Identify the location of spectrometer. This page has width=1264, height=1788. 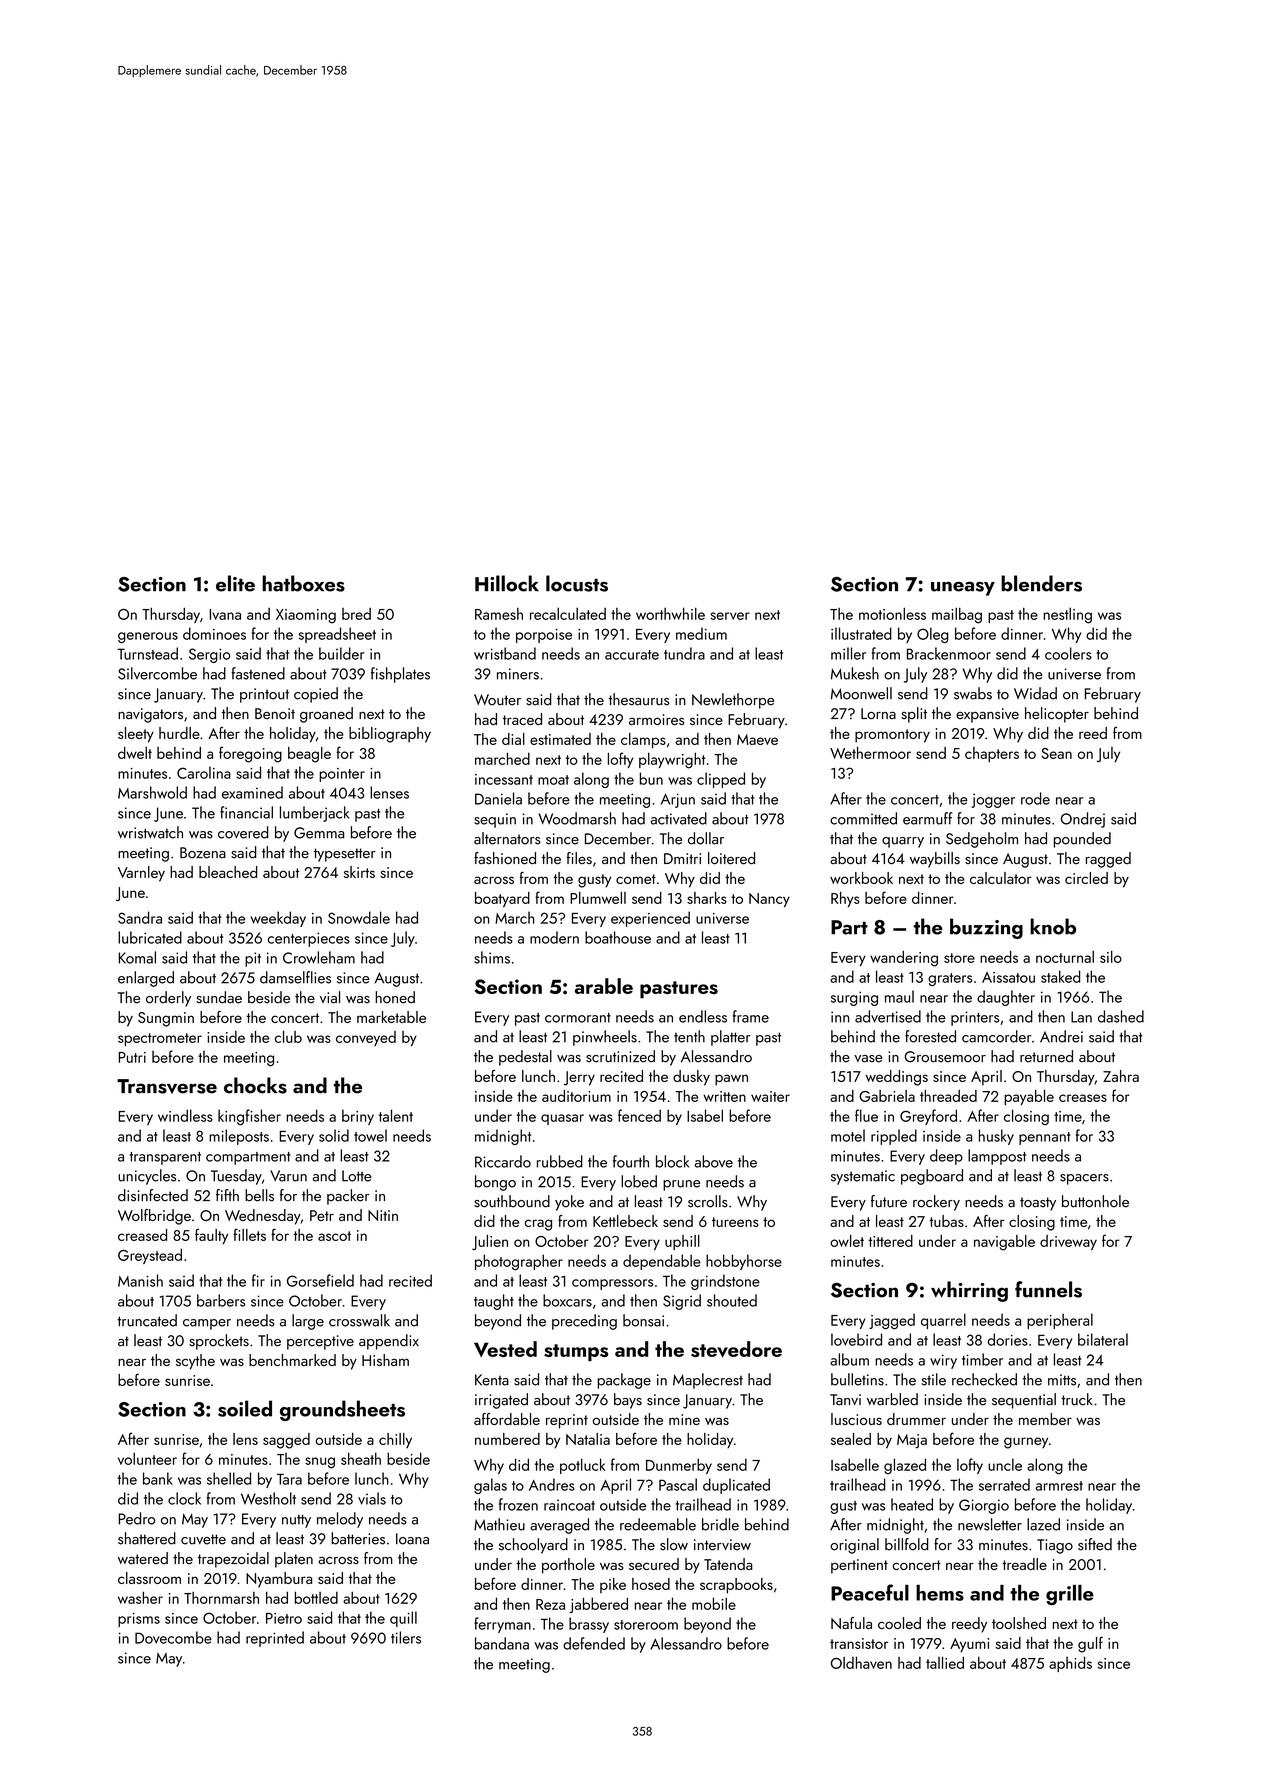
(160, 1039).
